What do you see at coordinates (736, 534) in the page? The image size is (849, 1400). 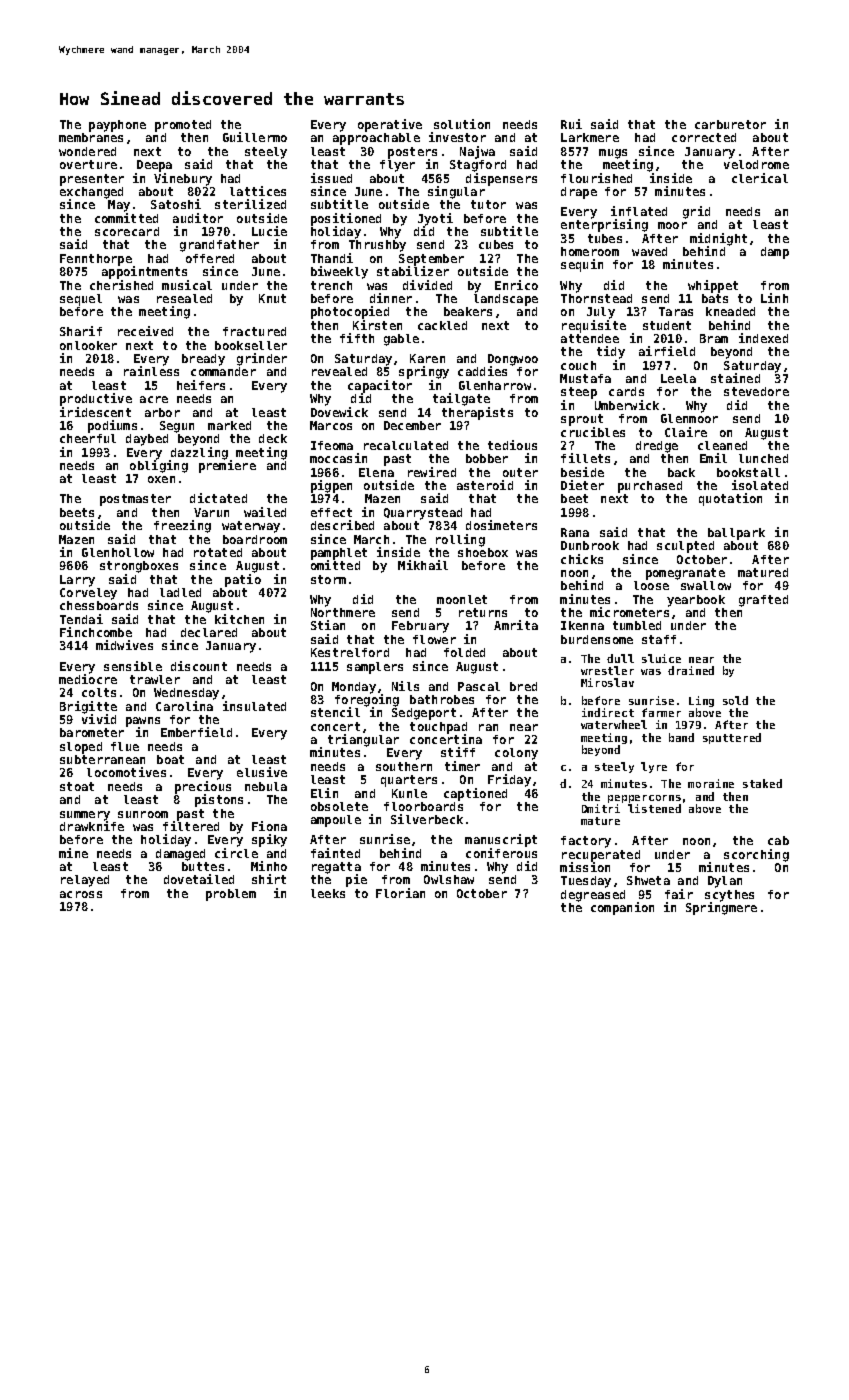 I see `ballpark` at bounding box center [736, 534].
